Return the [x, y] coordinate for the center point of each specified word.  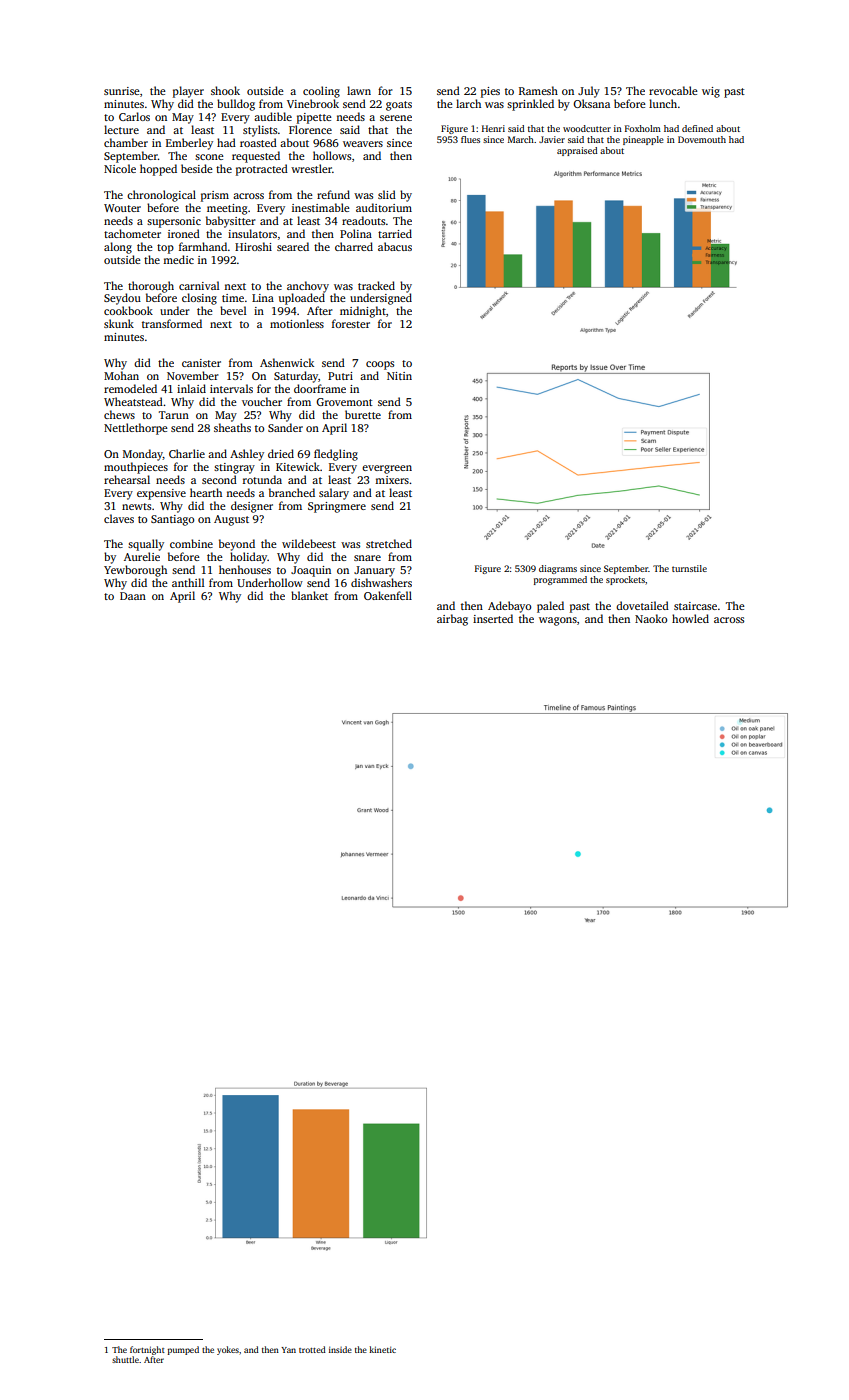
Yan [288, 1350]
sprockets [625, 580]
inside [340, 1349]
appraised [577, 151]
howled [690, 618]
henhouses [245, 569]
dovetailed [642, 605]
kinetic [382, 1349]
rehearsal [127, 479]
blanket [309, 595]
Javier [552, 139]
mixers [392, 480]
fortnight [147, 1350]
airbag [452, 620]
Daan [133, 596]
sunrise [122, 91]
